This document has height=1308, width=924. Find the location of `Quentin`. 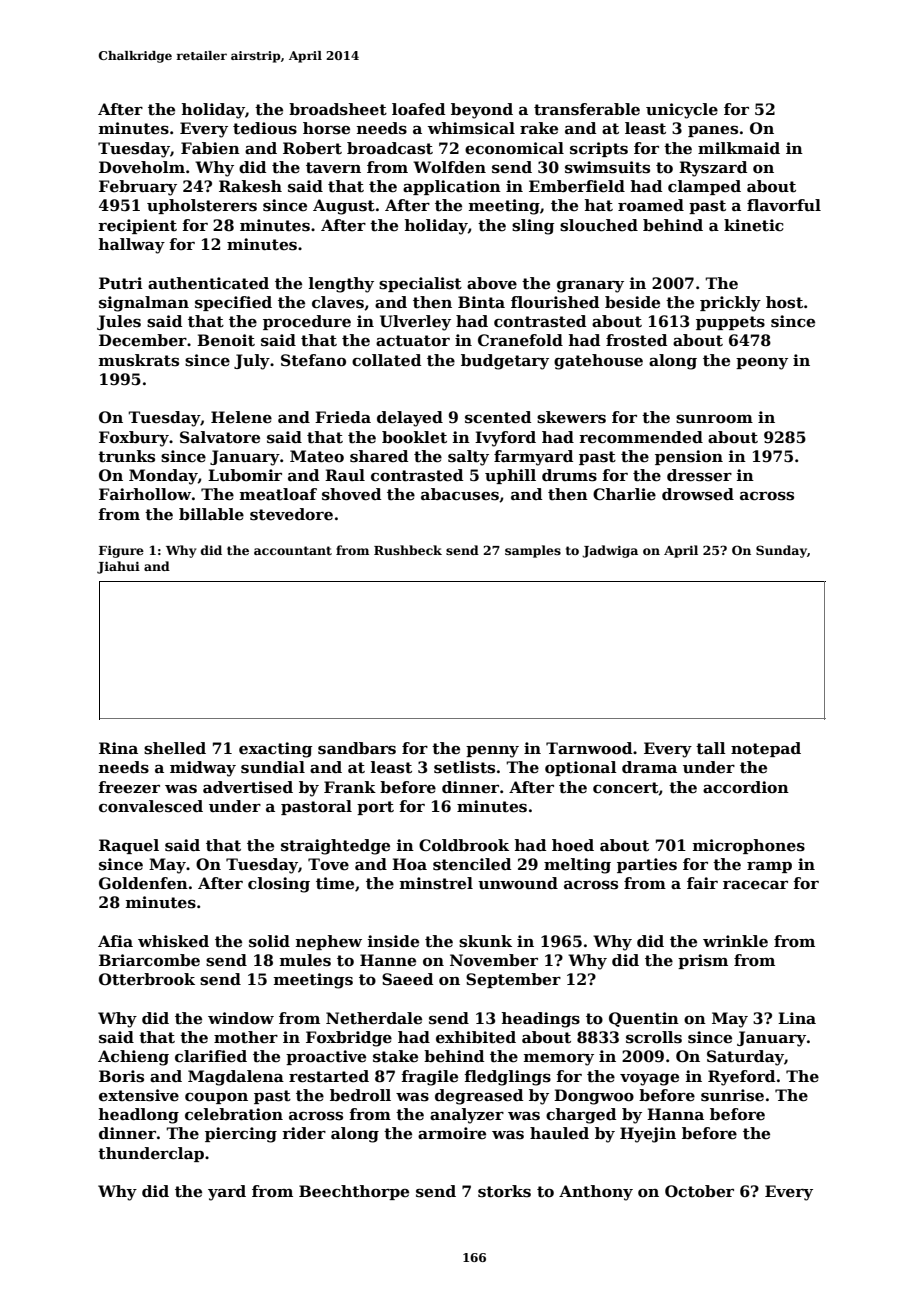

Quentin is located at coordinates (644, 1019).
